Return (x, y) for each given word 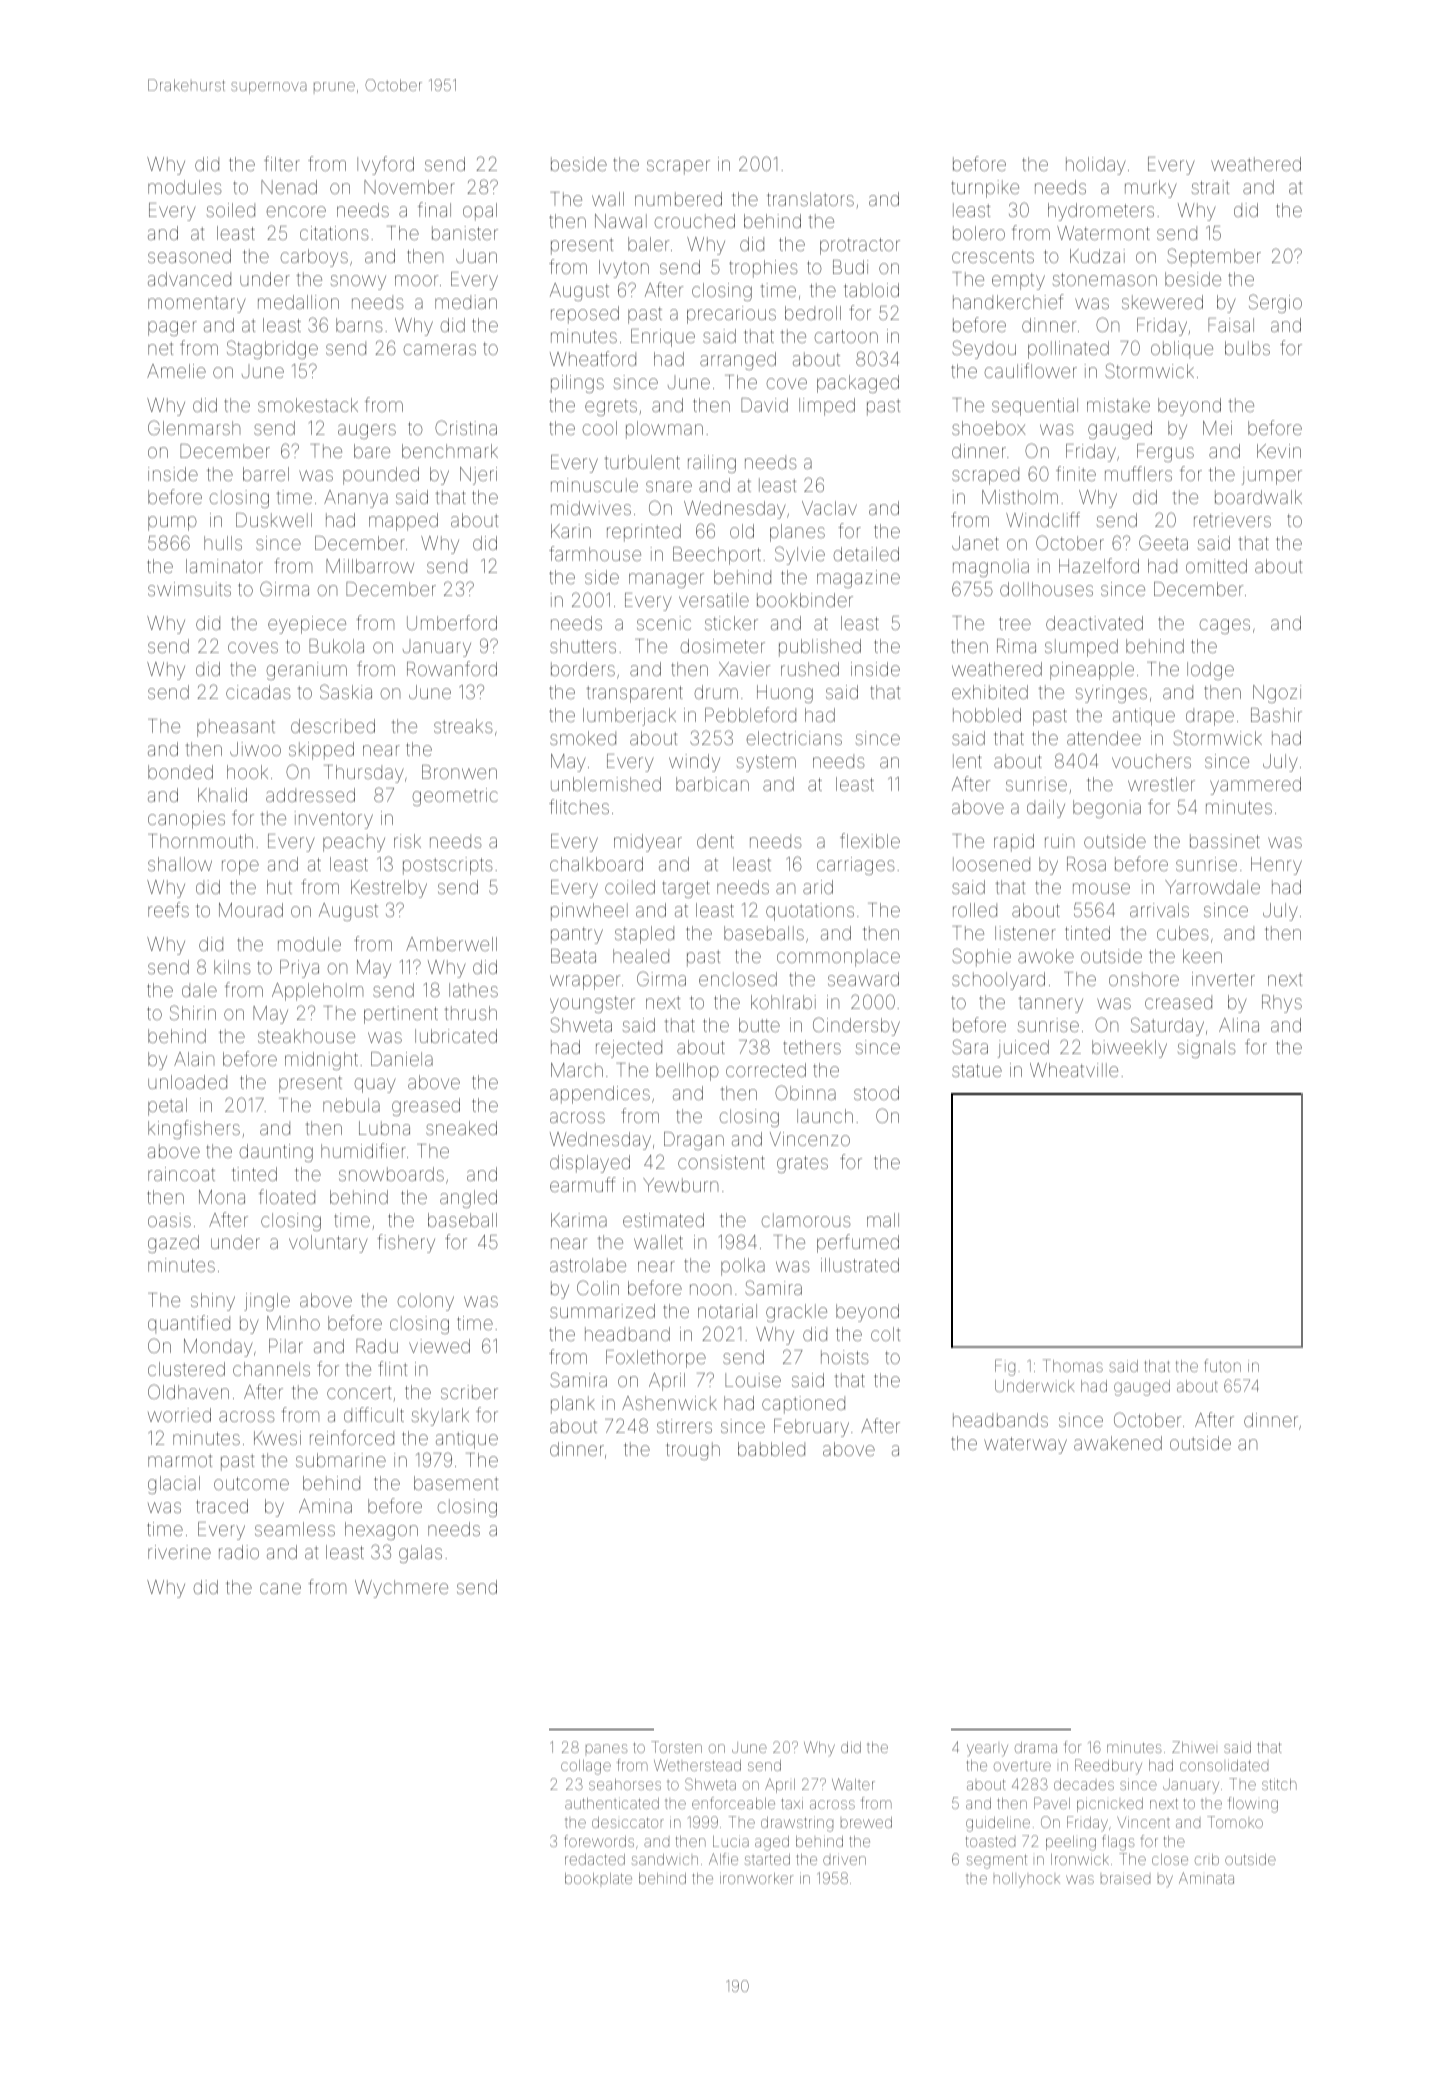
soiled (231, 210)
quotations (810, 912)
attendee (1104, 738)
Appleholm (317, 992)
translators (810, 199)
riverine (179, 1552)
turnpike (985, 189)
